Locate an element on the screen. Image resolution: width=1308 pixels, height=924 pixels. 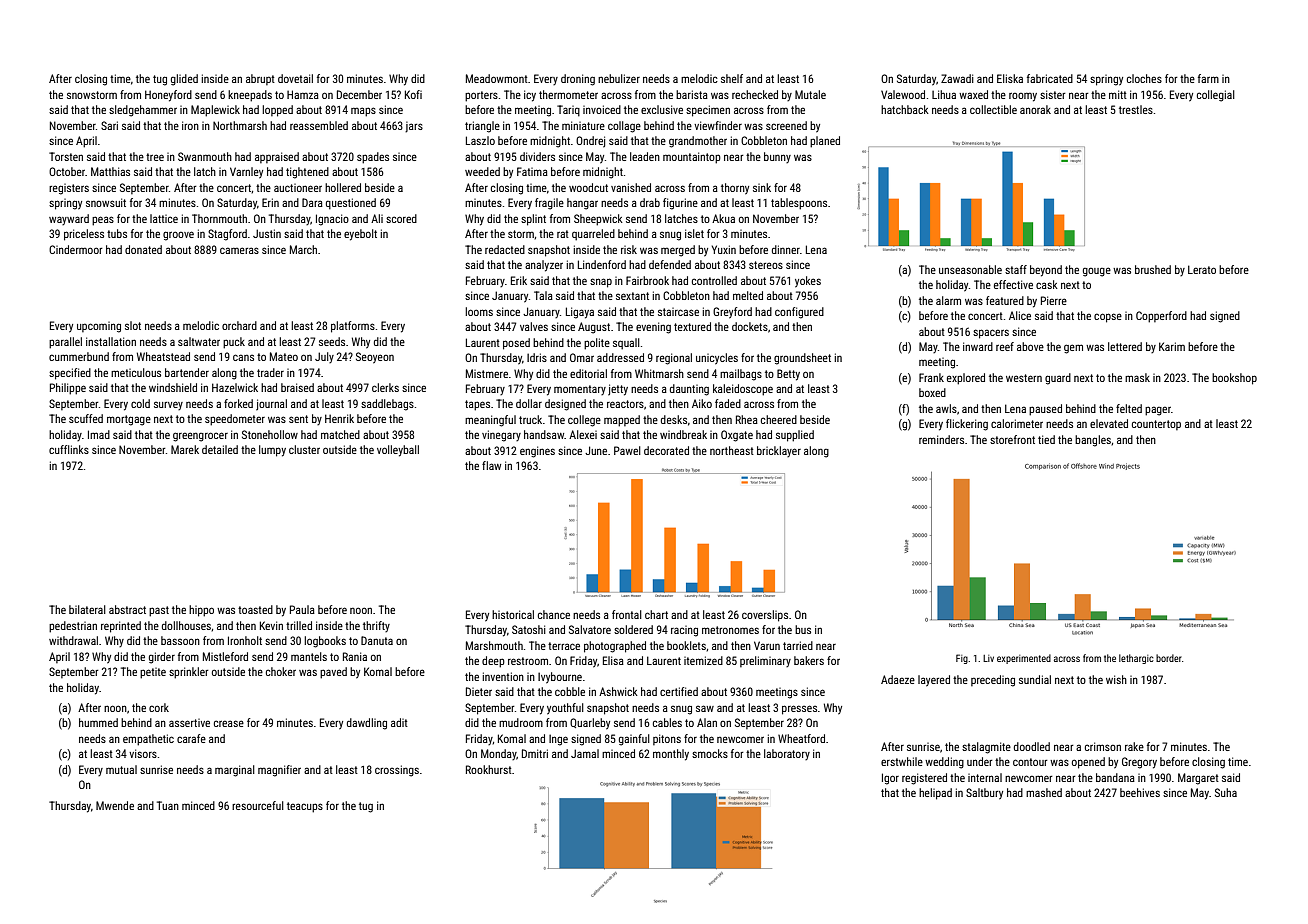
bus is located at coordinates (803, 629).
